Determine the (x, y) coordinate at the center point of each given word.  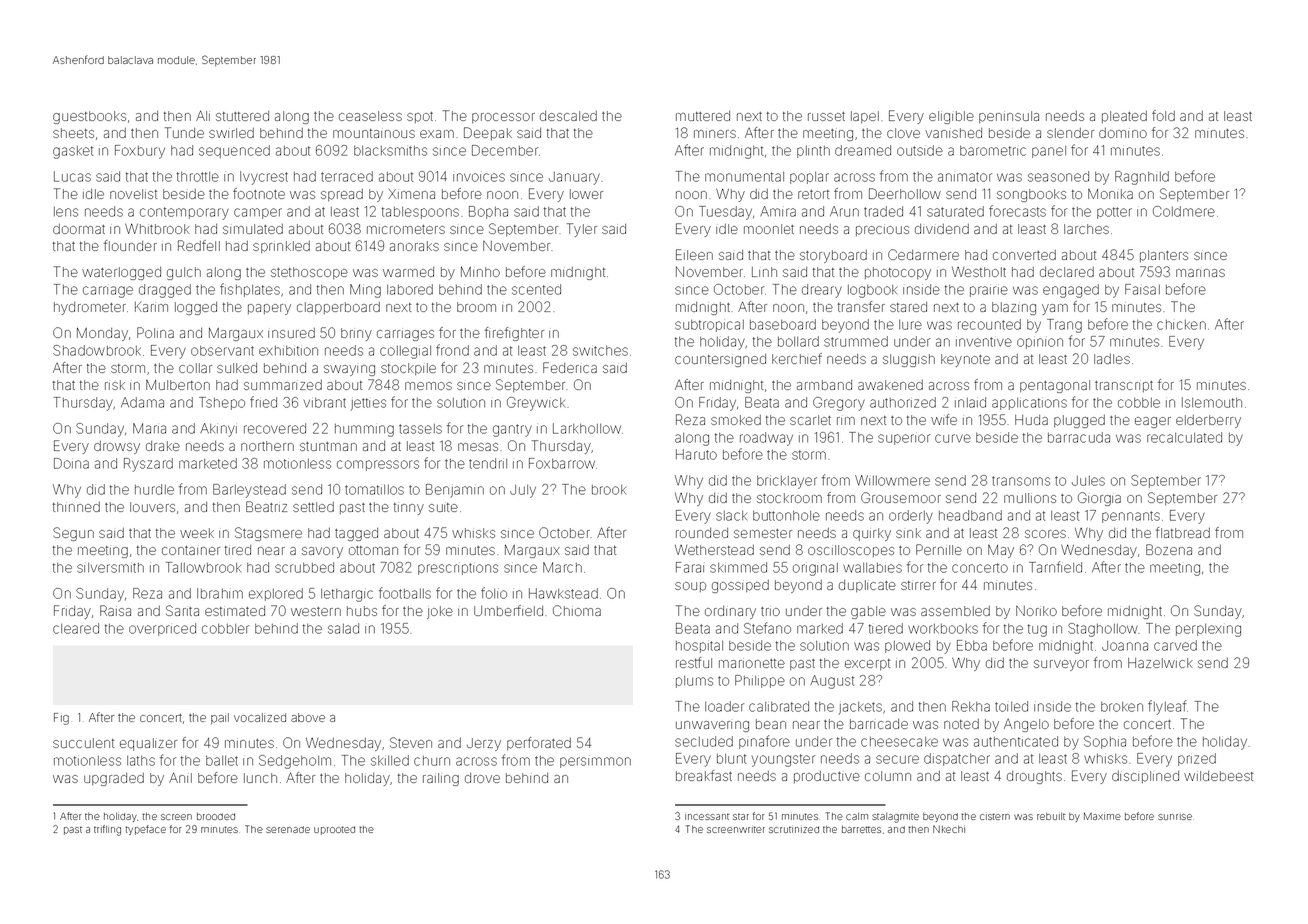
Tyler (582, 230)
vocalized (260, 717)
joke (440, 612)
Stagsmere (268, 534)
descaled (568, 116)
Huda (1031, 420)
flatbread (1183, 532)
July (523, 491)
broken (1122, 707)
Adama (142, 402)
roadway (766, 439)
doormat (79, 229)
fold (1163, 115)
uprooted (334, 830)
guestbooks (89, 117)
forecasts (1017, 211)
